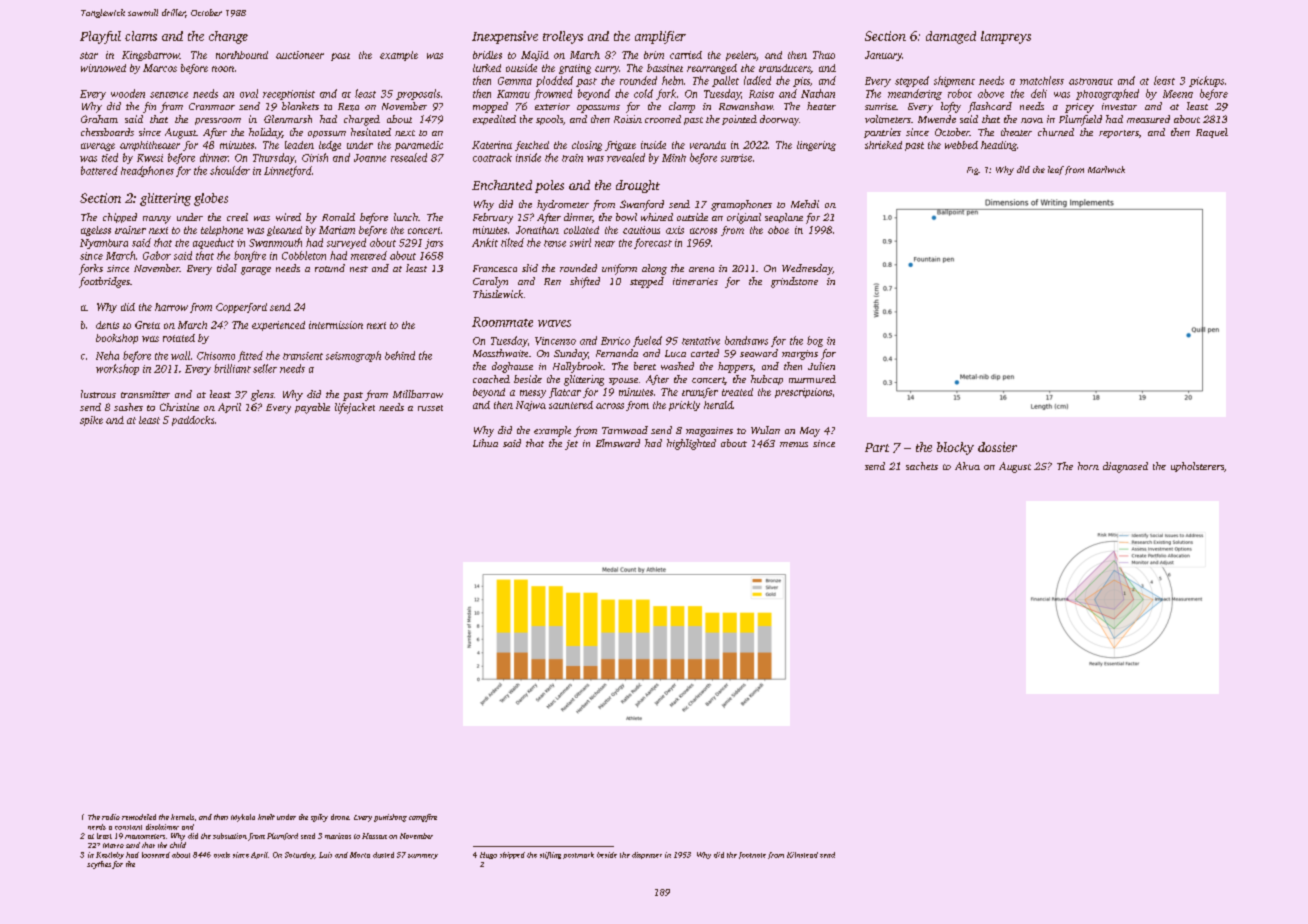  I want to click on auctioneer, so click(300, 55).
